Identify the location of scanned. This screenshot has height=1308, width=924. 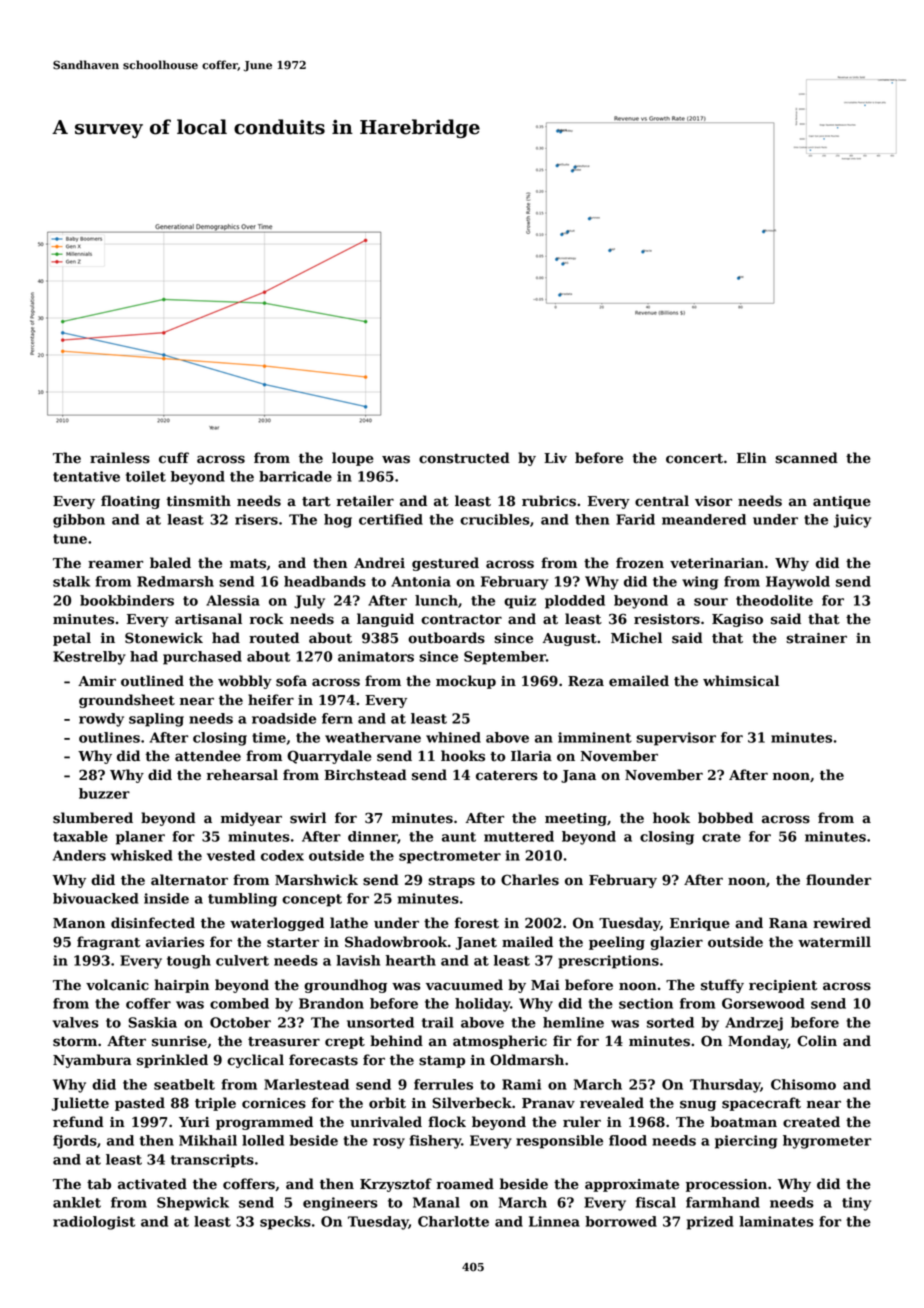
(806, 458).
